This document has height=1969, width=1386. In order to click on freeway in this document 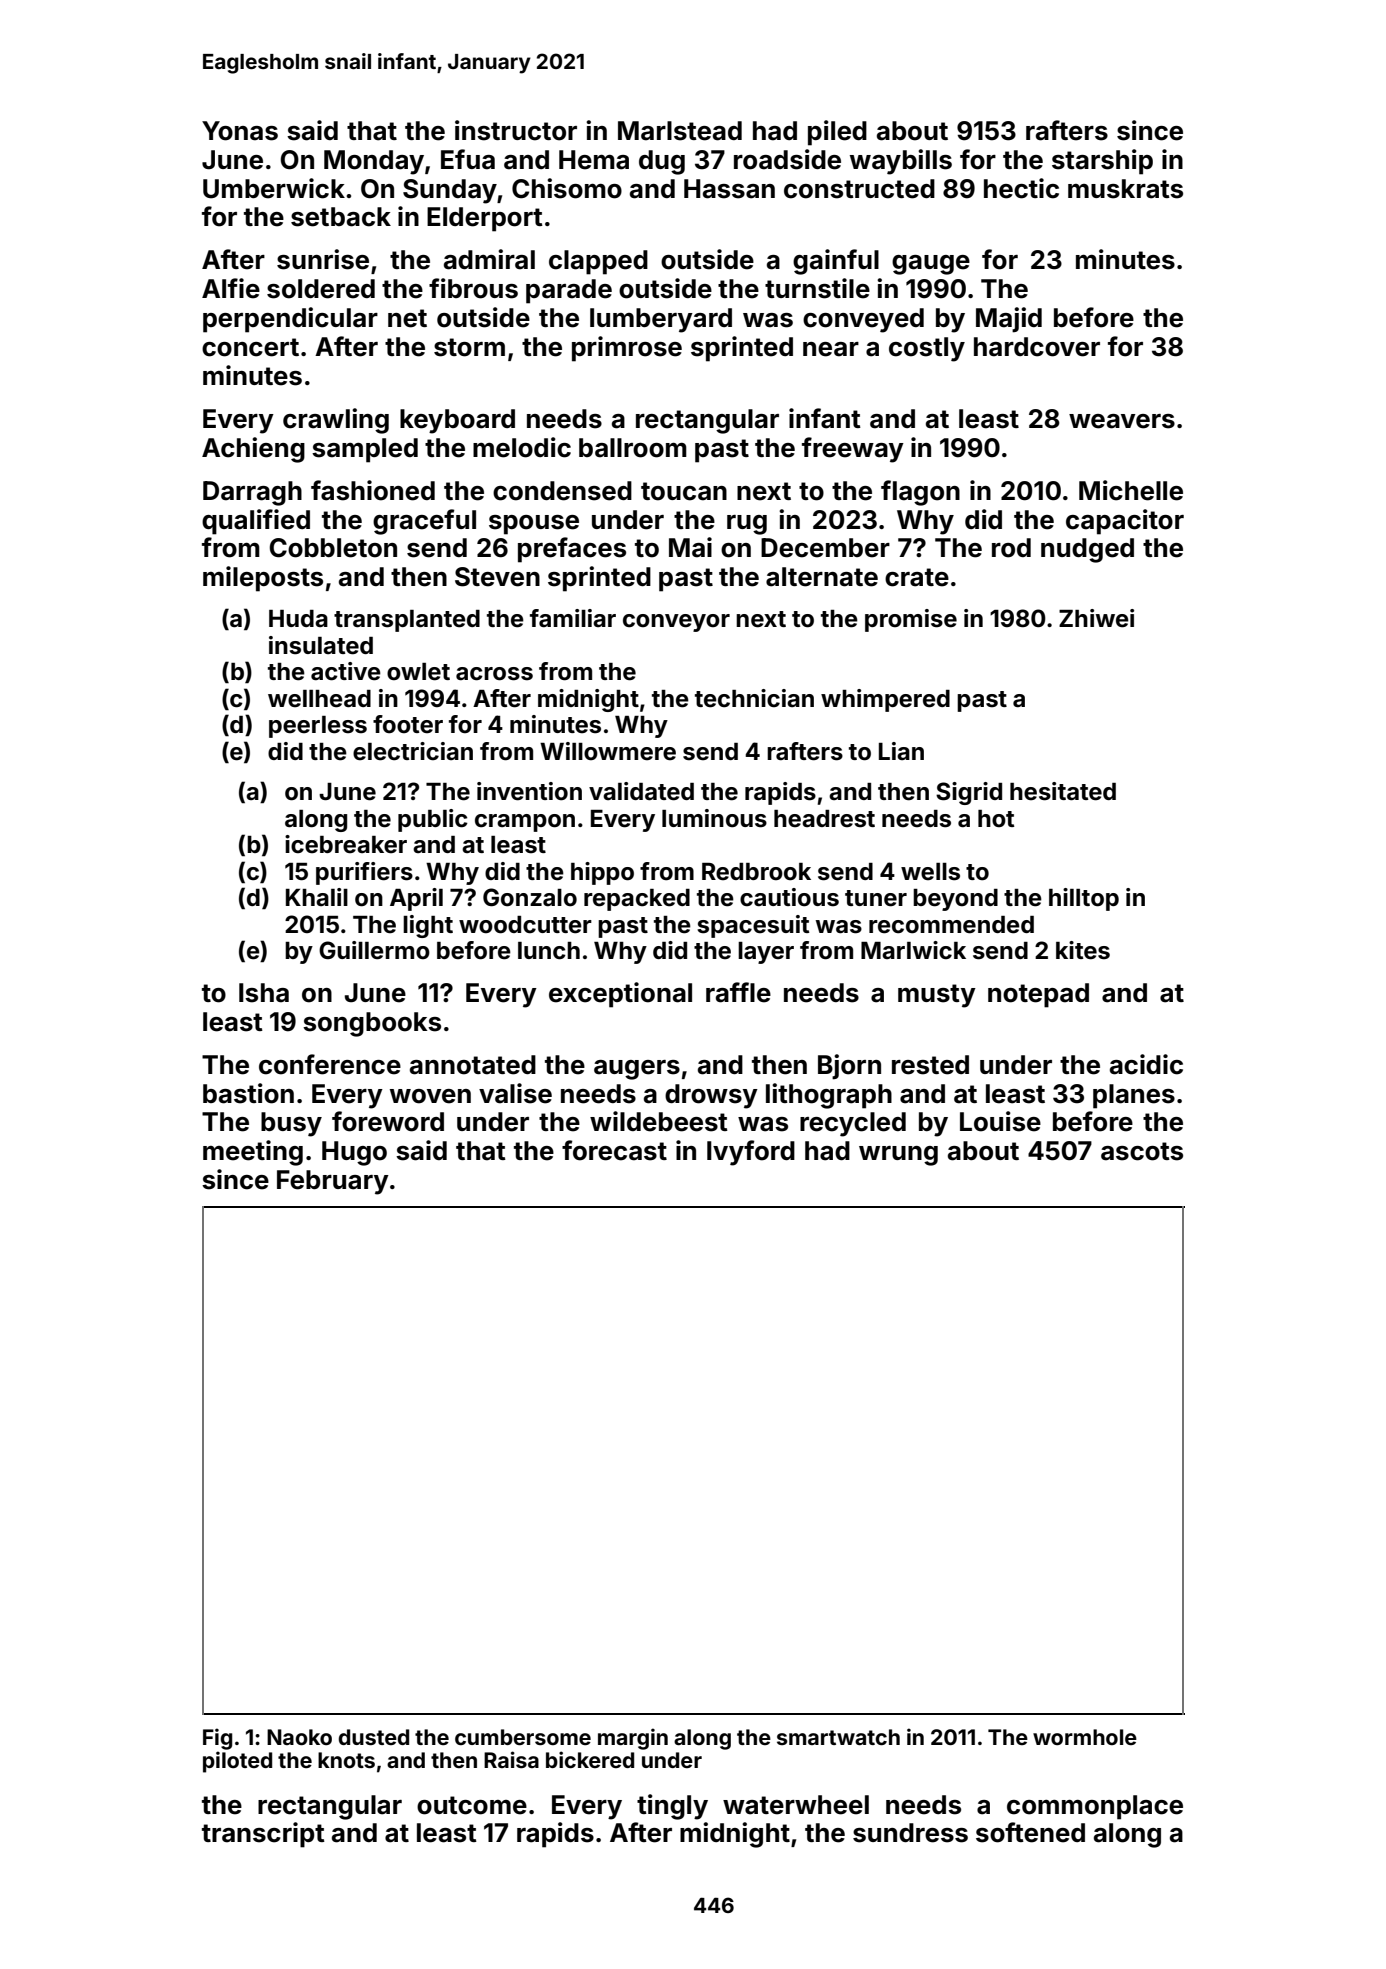, I will do `click(853, 450)`.
